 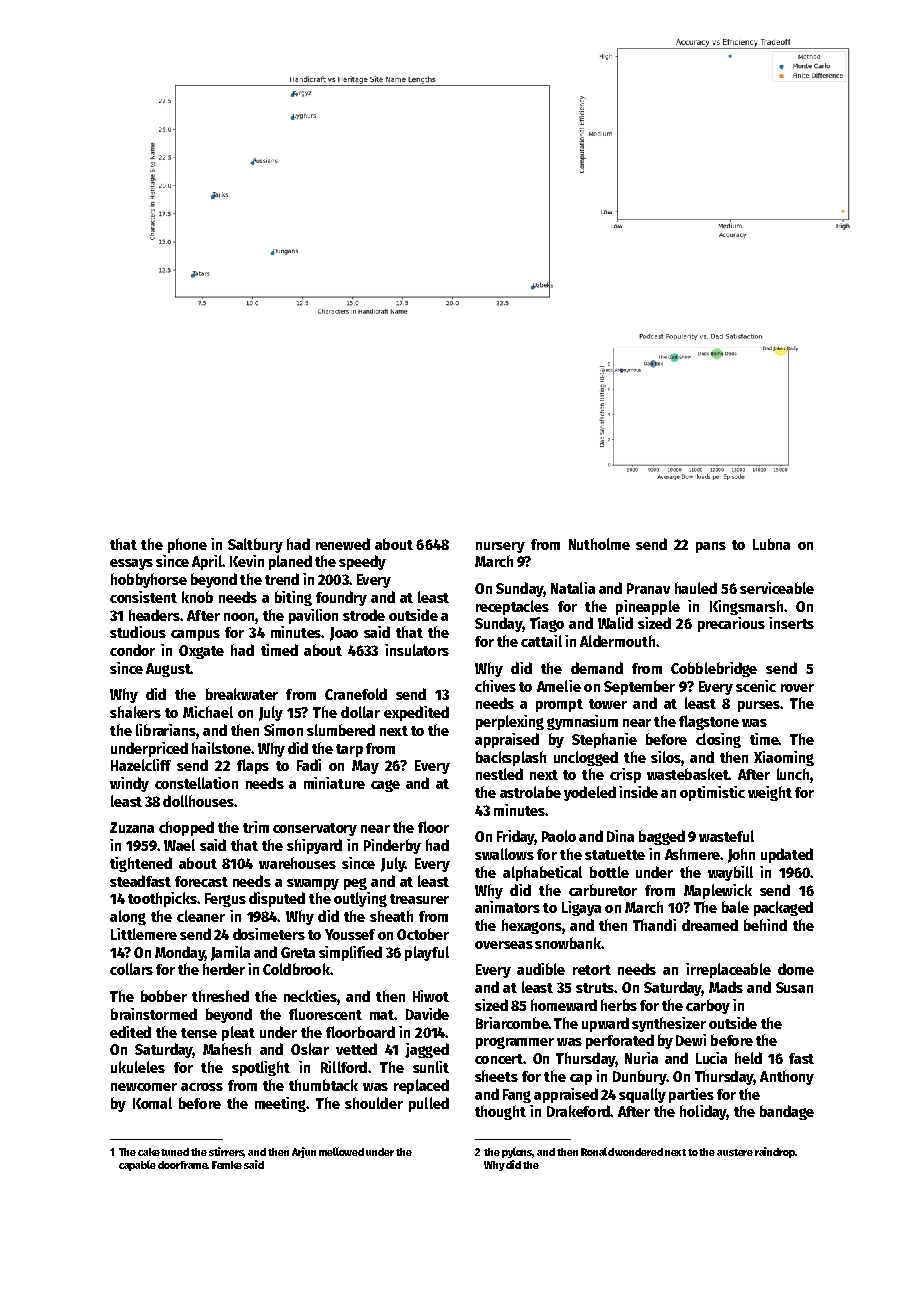 What do you see at coordinates (131, 564) in the document?
I see `essays` at bounding box center [131, 564].
